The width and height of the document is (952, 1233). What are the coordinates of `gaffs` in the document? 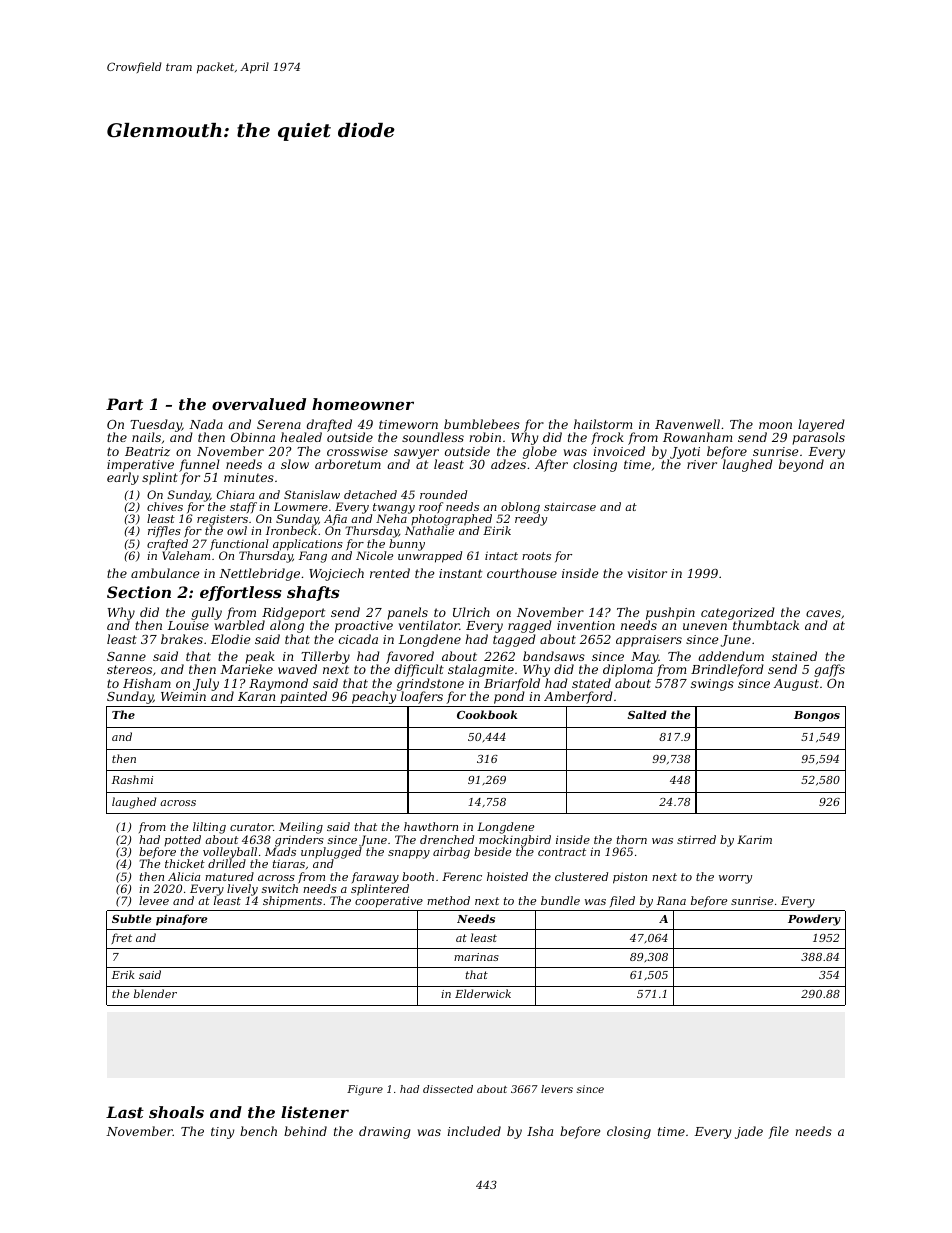 It's located at (829, 670).
